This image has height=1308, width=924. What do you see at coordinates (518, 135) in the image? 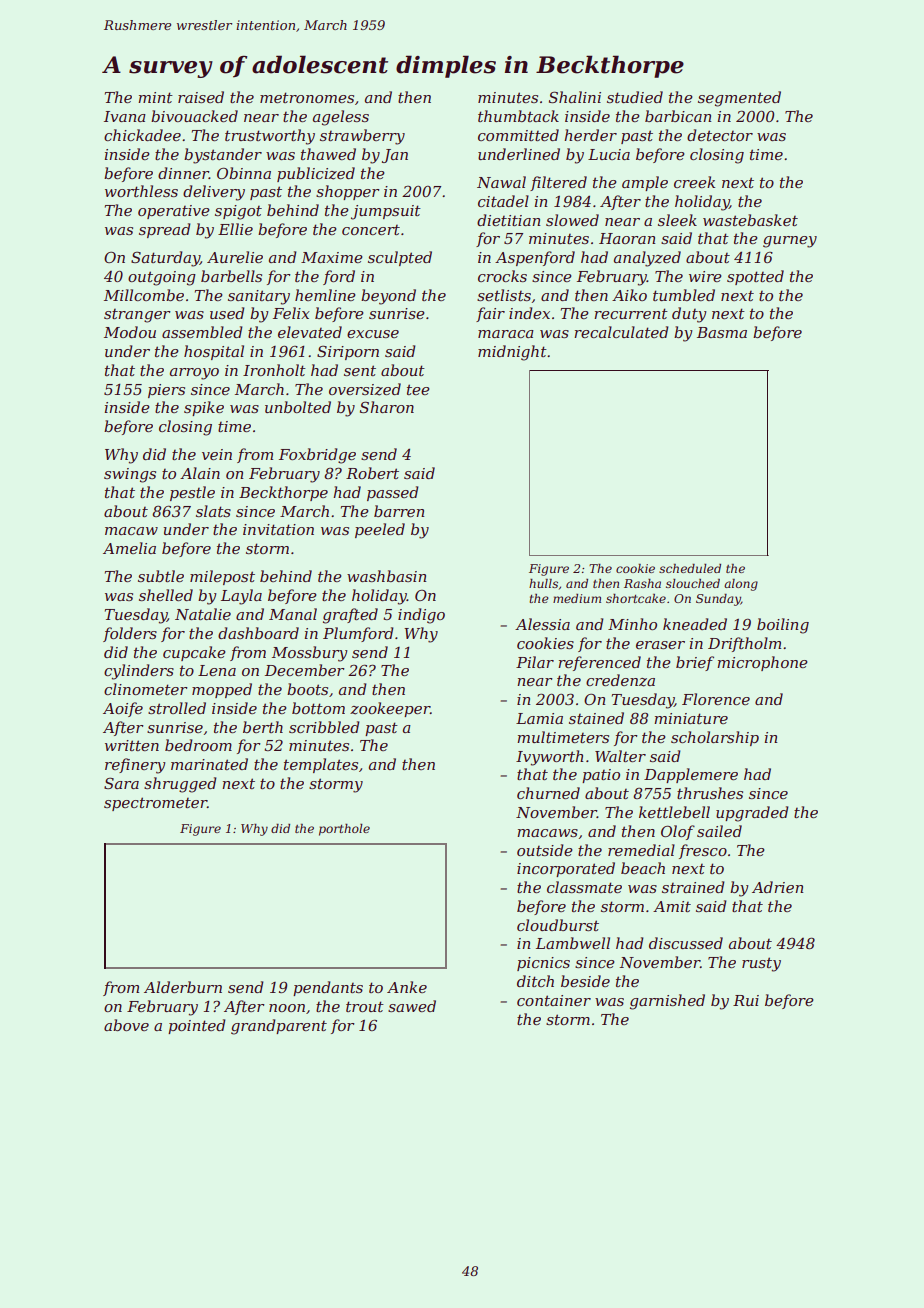
I see `committed` at bounding box center [518, 135].
